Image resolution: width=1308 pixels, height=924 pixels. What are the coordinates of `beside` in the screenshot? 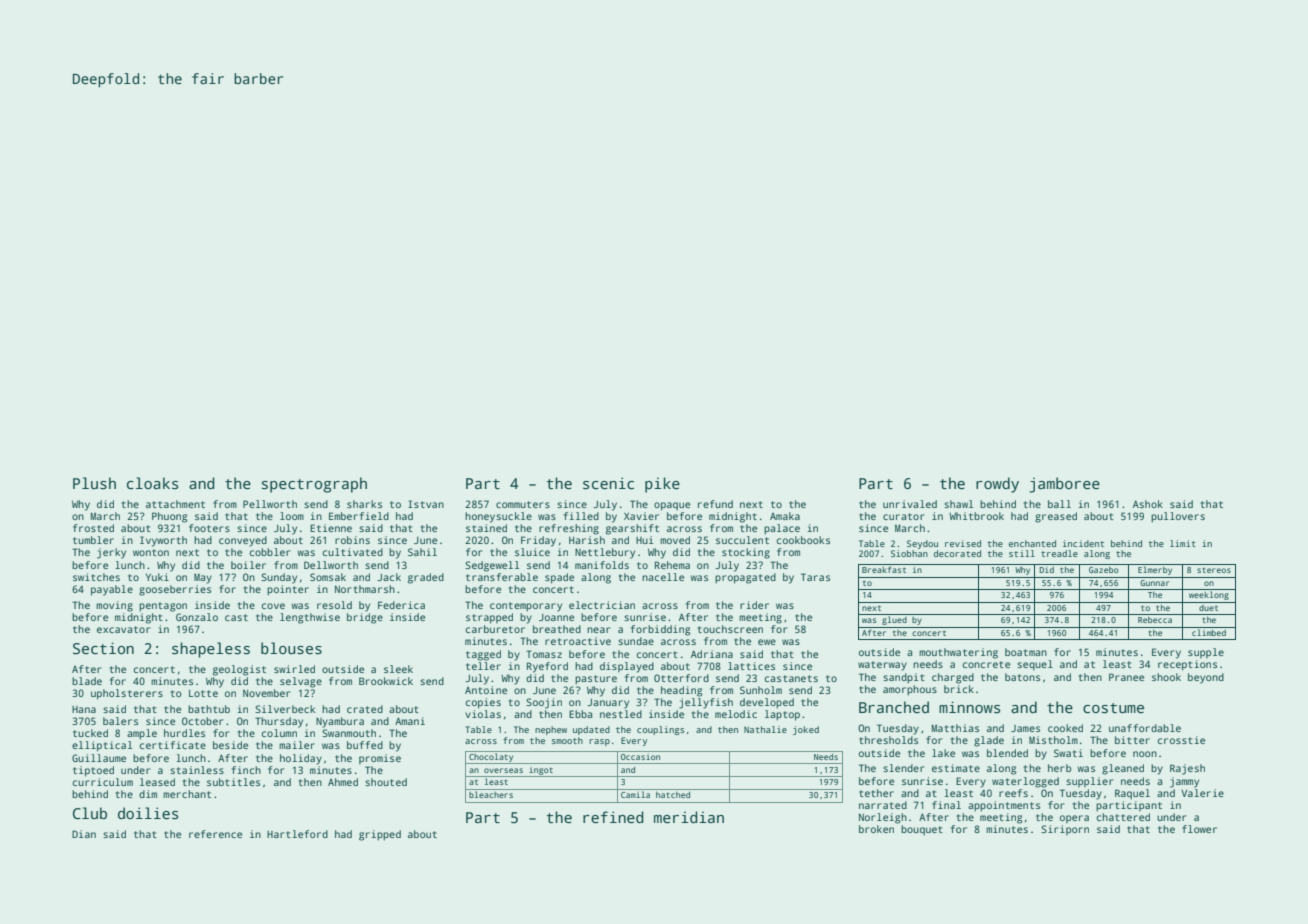 It's located at (230, 745).
